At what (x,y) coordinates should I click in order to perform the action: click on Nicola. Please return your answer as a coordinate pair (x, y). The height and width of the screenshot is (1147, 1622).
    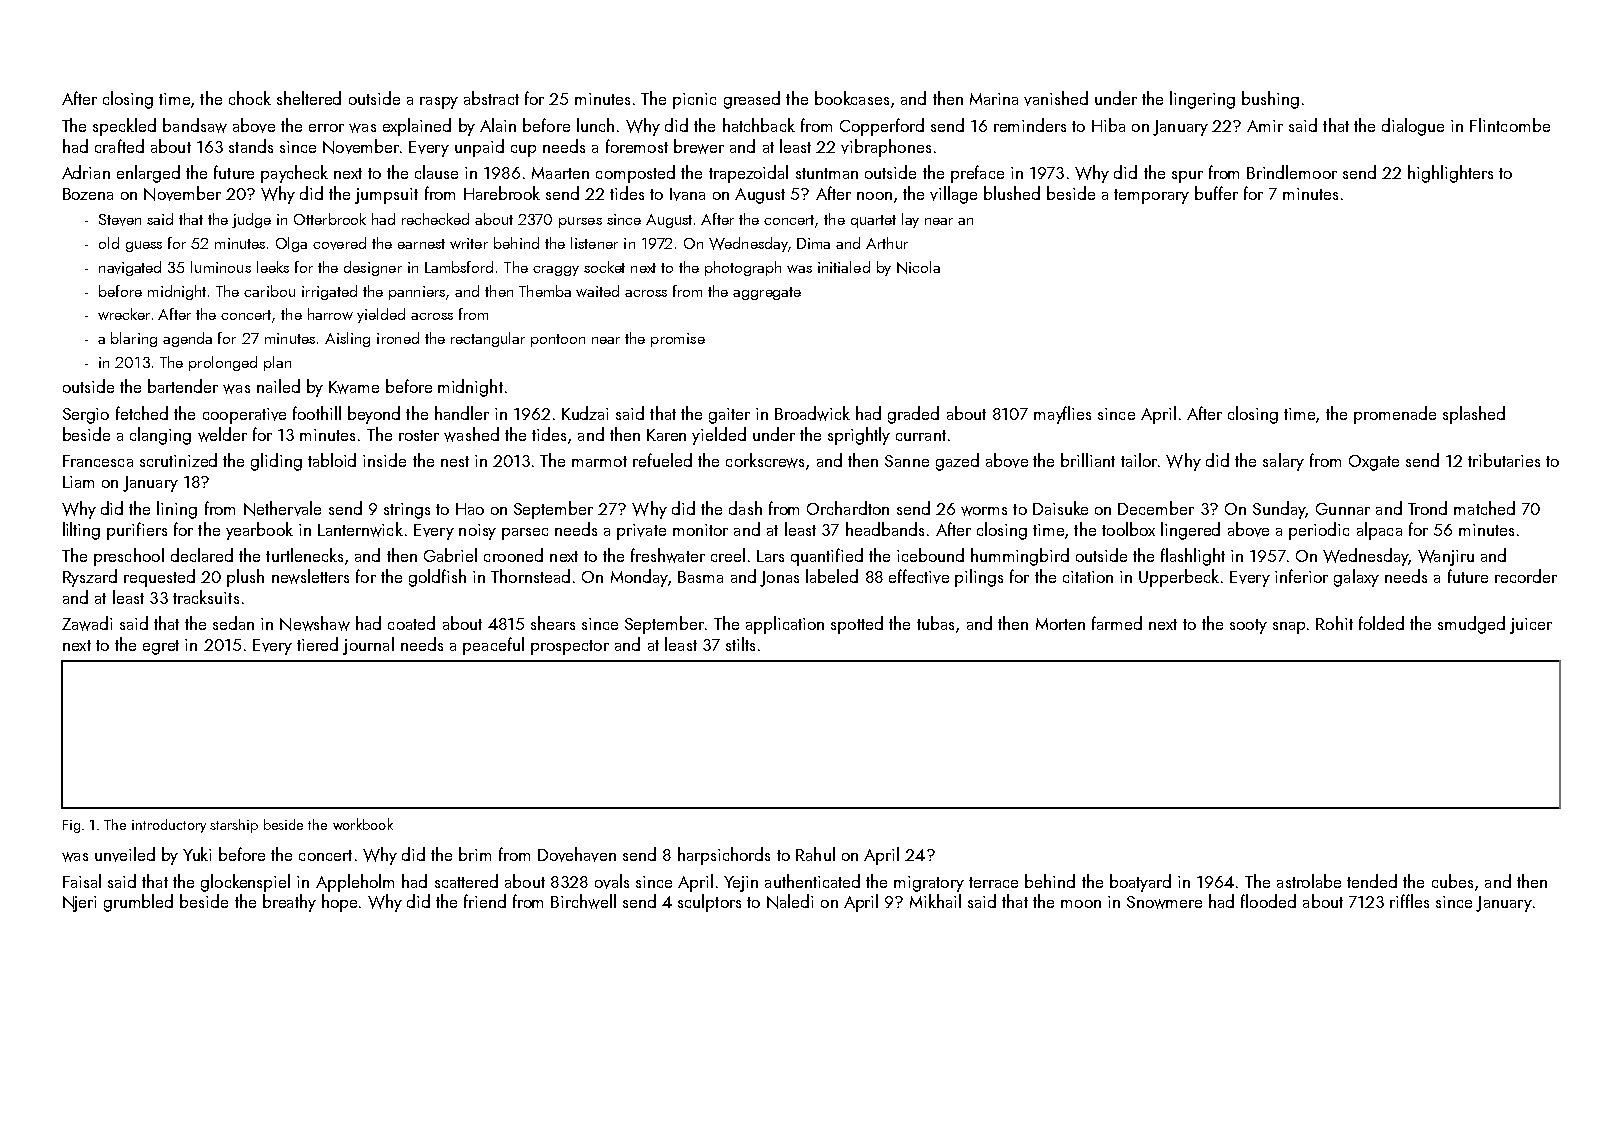
    Looking at the image, I should click on (918, 267).
